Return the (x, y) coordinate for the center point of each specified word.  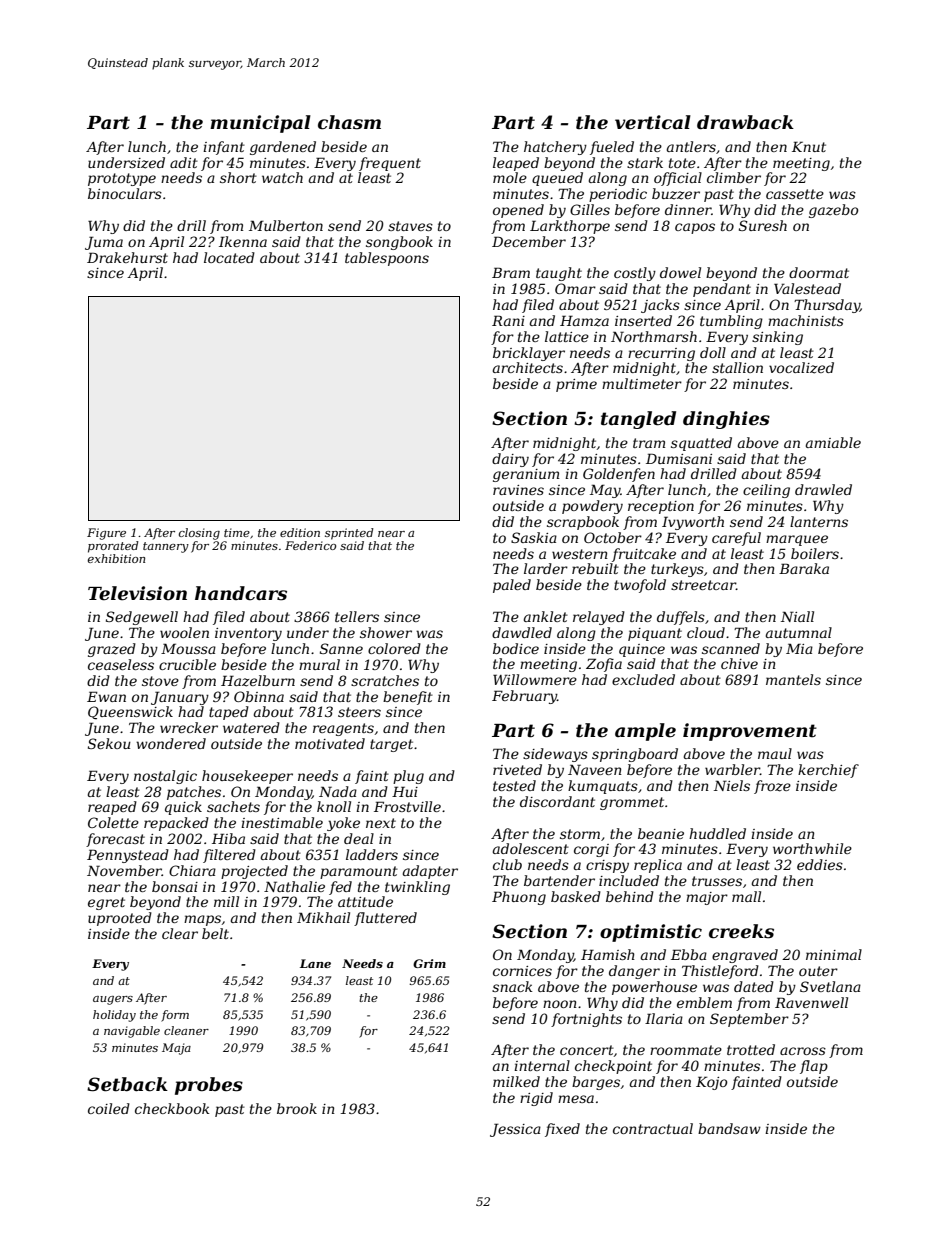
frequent (390, 164)
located (229, 257)
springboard (635, 755)
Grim (429, 963)
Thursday (827, 306)
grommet (632, 803)
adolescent (531, 848)
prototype (122, 179)
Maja (176, 1049)
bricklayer (529, 354)
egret (106, 903)
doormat (819, 272)
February (524, 697)
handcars (241, 593)
